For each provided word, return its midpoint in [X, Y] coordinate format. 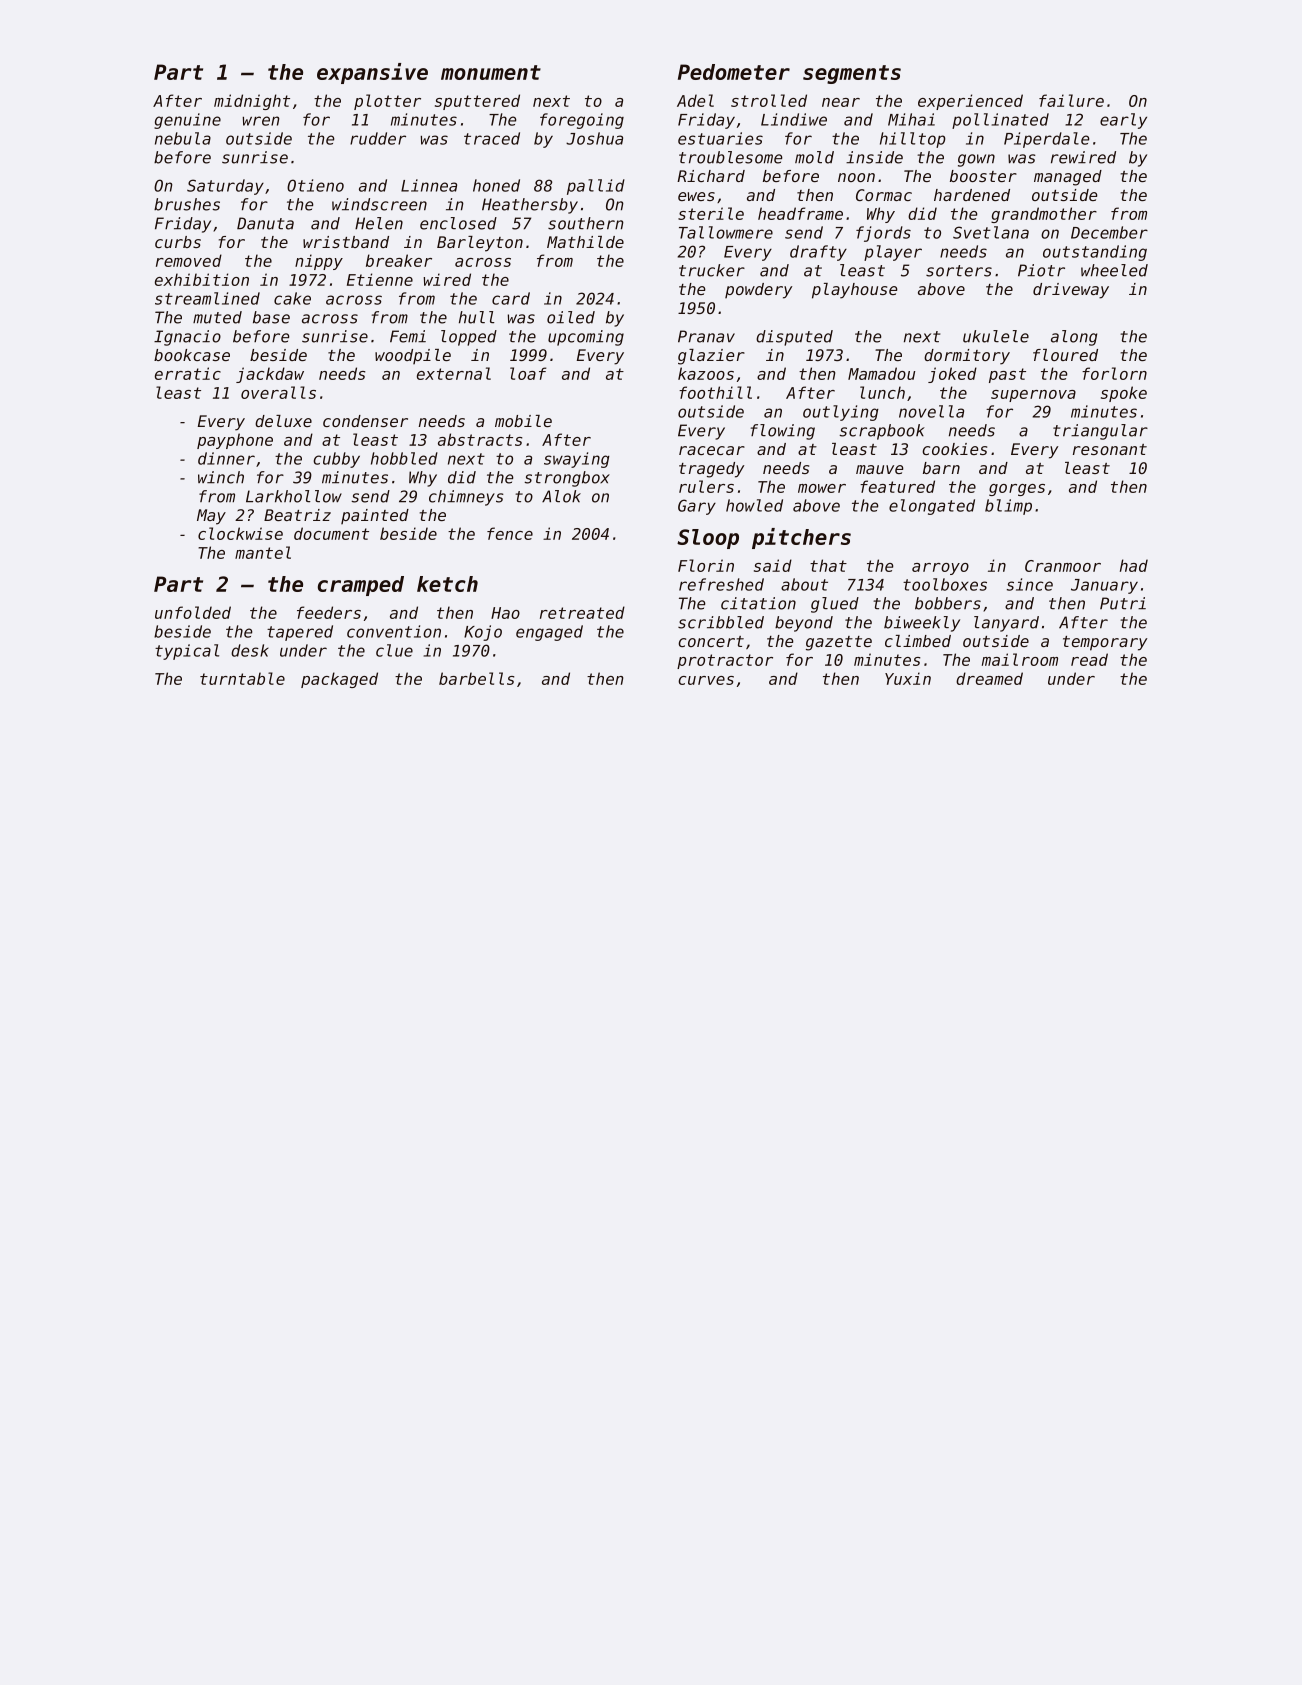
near [841, 102]
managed [1068, 178]
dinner [226, 458]
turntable [242, 678]
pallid [596, 187]
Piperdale [1046, 140]
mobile [523, 421]
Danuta [265, 223]
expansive [372, 73]
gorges [1017, 490]
